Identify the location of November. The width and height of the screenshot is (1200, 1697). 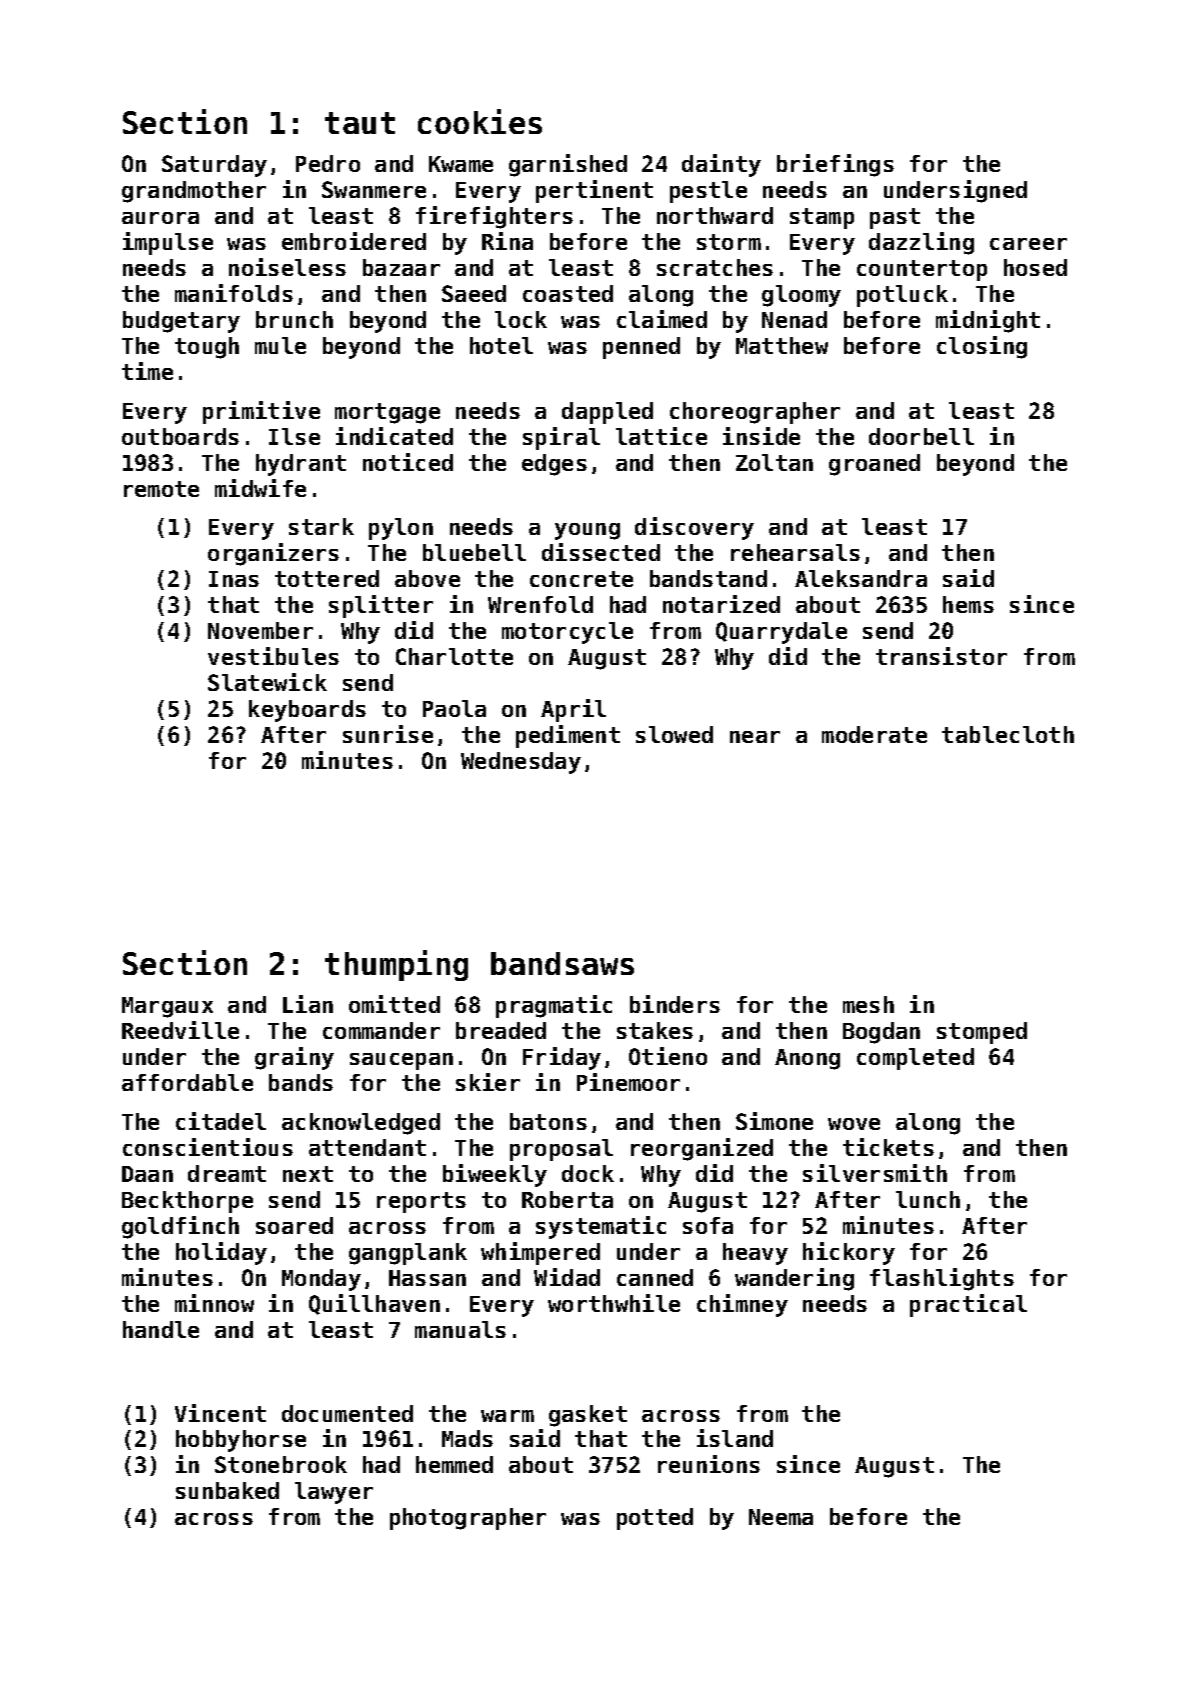
(260, 630).
